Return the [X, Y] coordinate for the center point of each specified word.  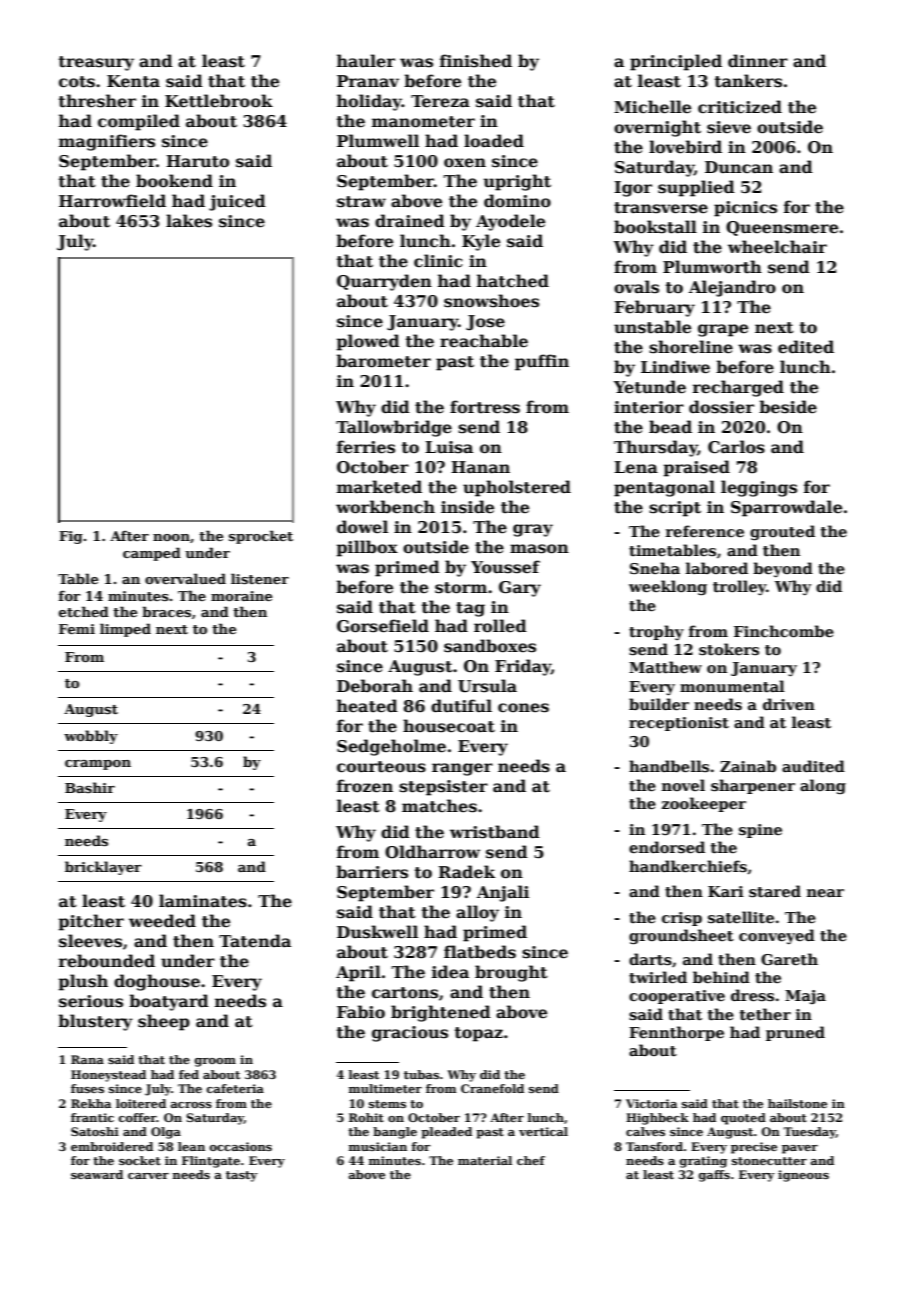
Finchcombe [784, 631]
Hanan [480, 467]
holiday [369, 102]
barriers [372, 872]
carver [148, 1176]
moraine [241, 596]
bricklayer [103, 868]
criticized [740, 107]
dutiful [461, 706]
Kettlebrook [219, 101]
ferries [366, 447]
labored [717, 568]
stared [775, 891]
